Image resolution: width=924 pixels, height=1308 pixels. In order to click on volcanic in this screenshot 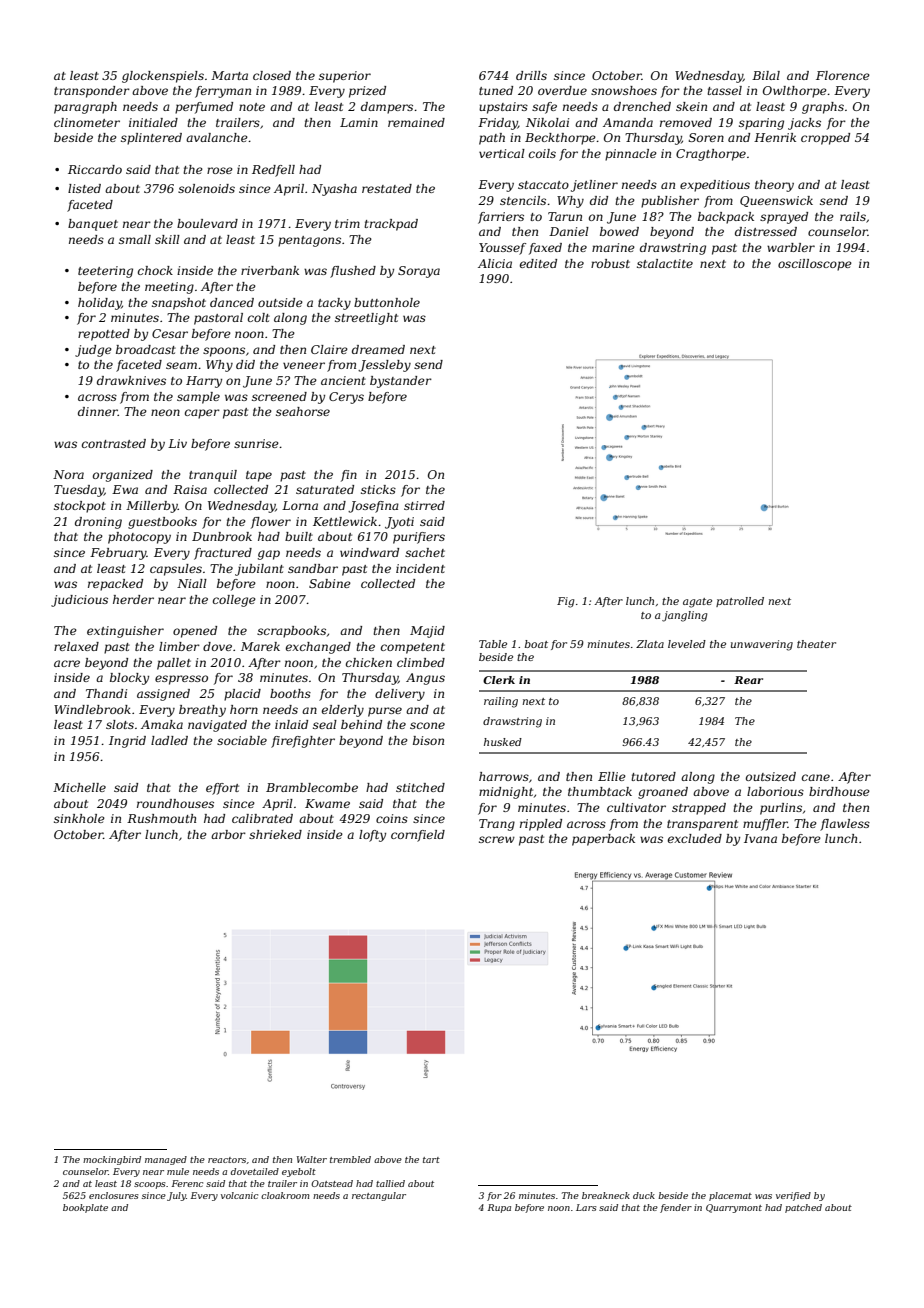, I will do `click(239, 1195)`.
